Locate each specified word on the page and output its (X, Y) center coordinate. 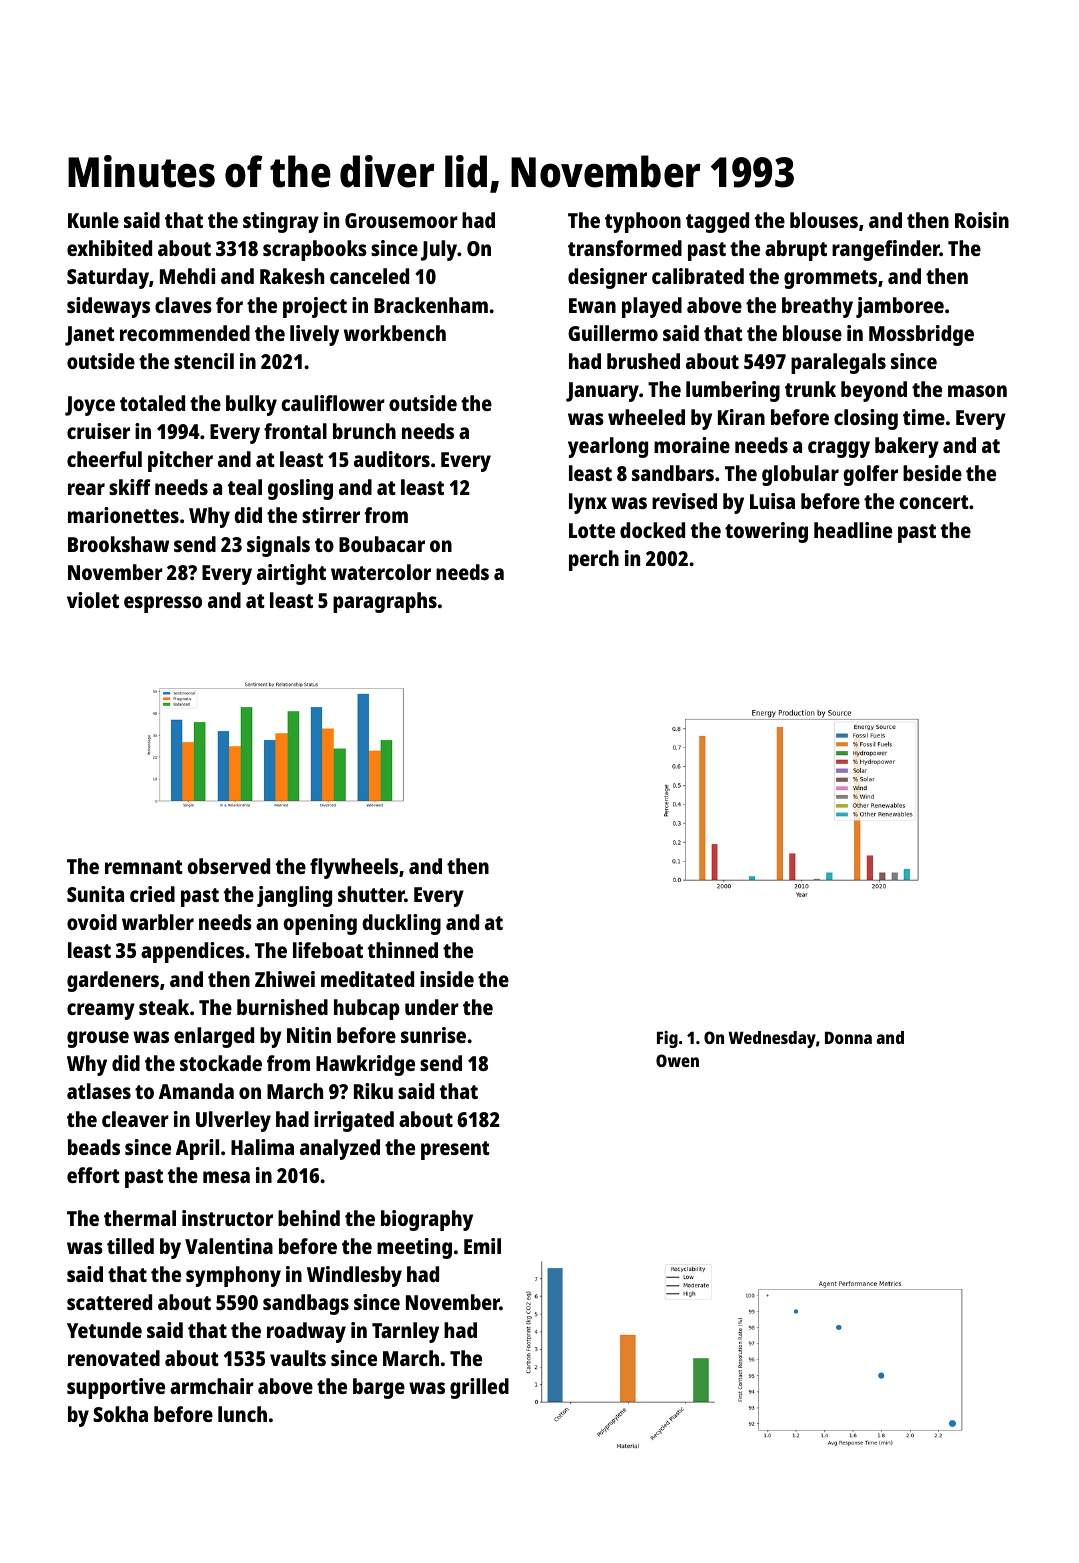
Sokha (120, 1414)
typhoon (643, 222)
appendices (192, 952)
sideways (108, 307)
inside (447, 979)
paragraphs (385, 602)
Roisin (982, 220)
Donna (848, 1037)
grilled (479, 1388)
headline (853, 530)
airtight (291, 574)
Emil (482, 1246)
